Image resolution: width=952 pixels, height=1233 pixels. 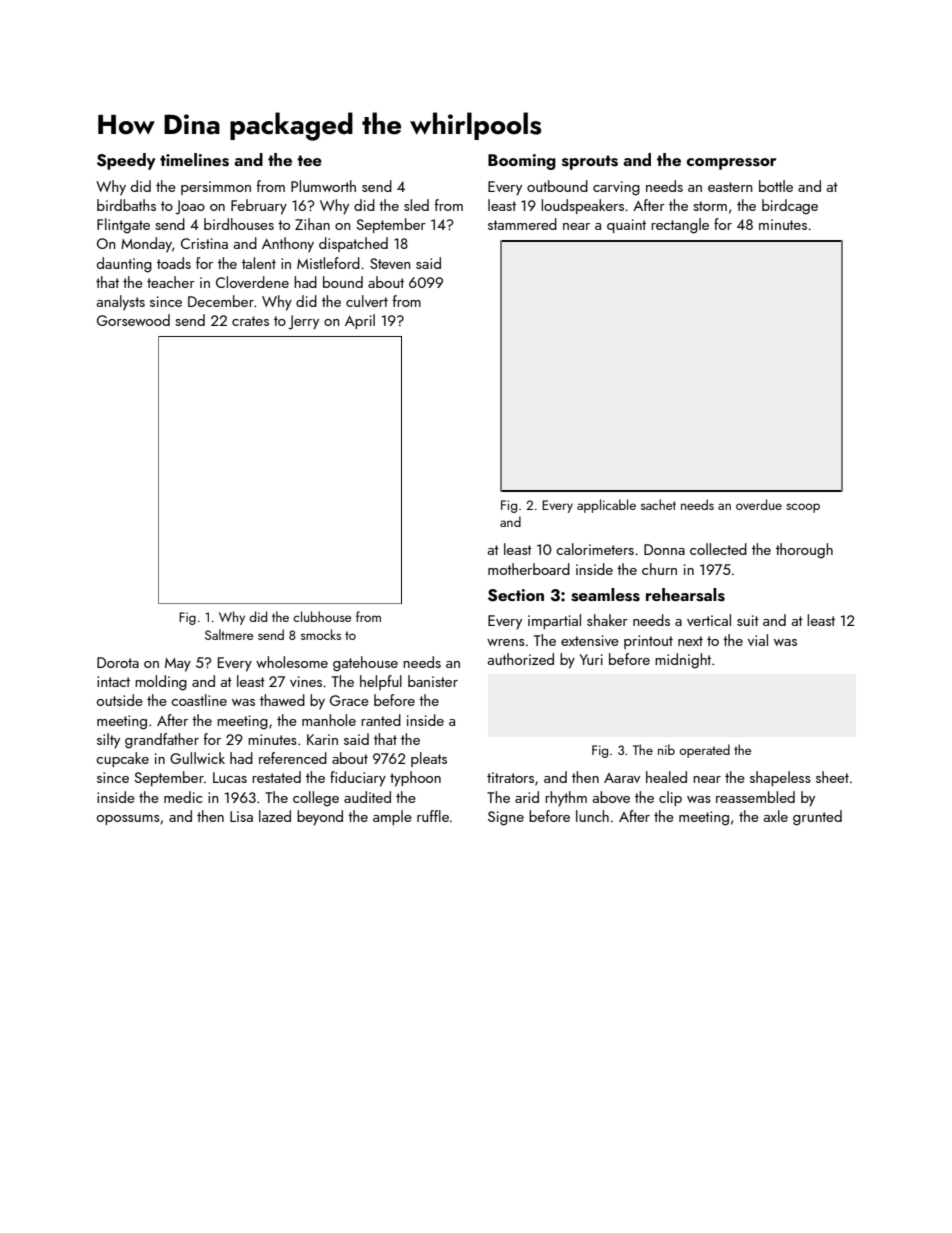 I want to click on rectangle, so click(x=680, y=226).
